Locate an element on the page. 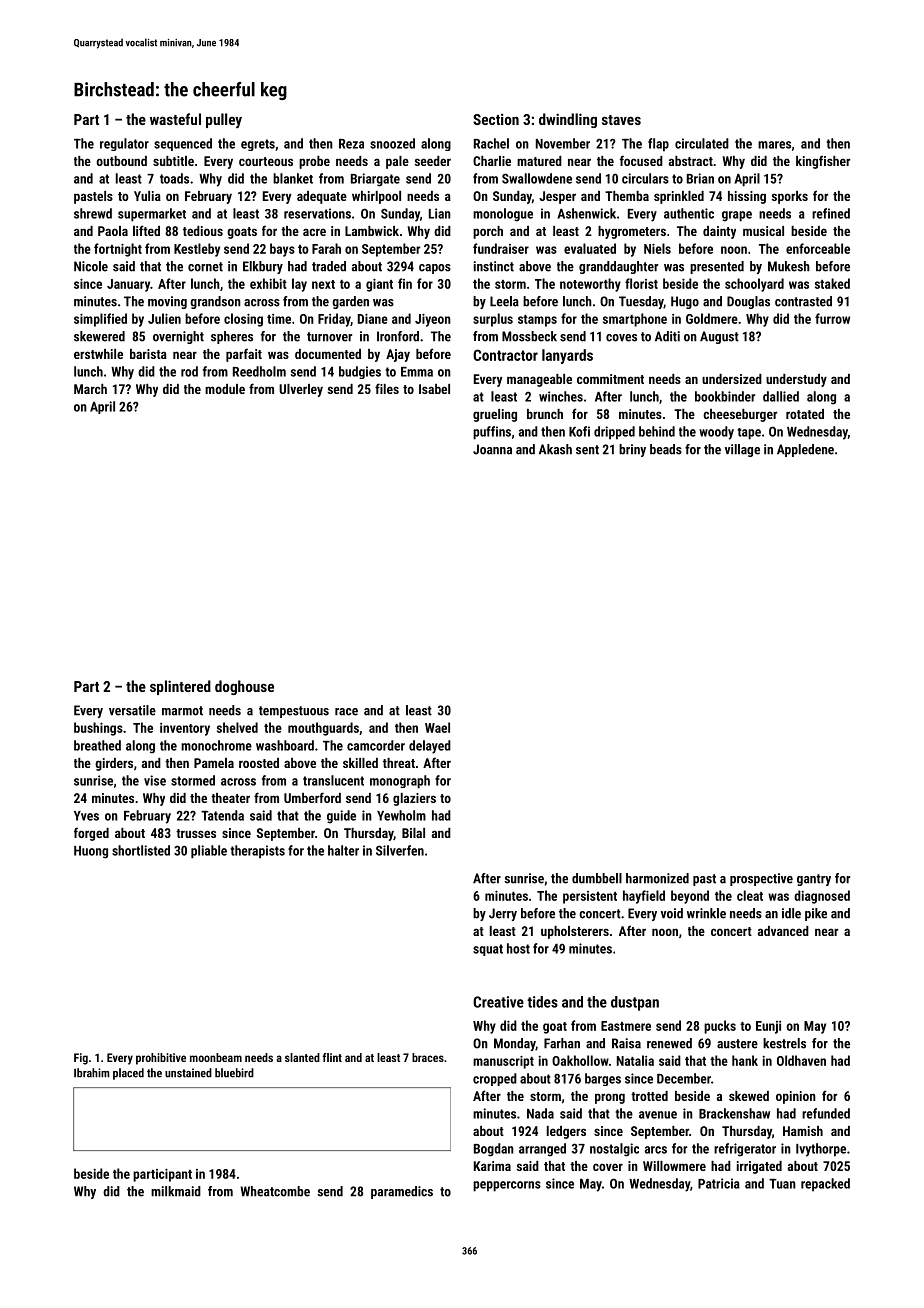 This image has width=924, height=1308. Reedholm is located at coordinates (259, 371).
